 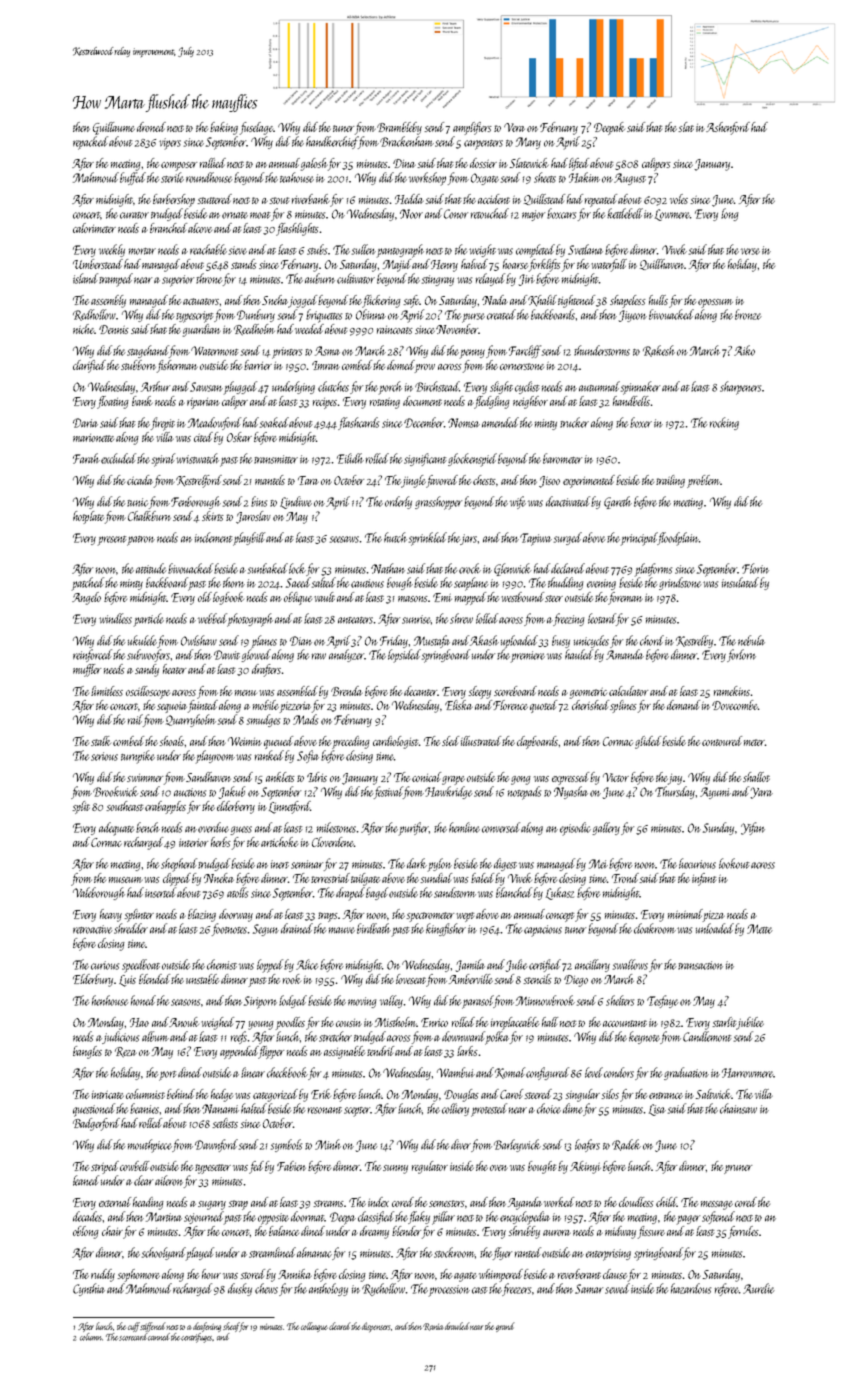 I want to click on Brambleby, so click(x=399, y=128).
